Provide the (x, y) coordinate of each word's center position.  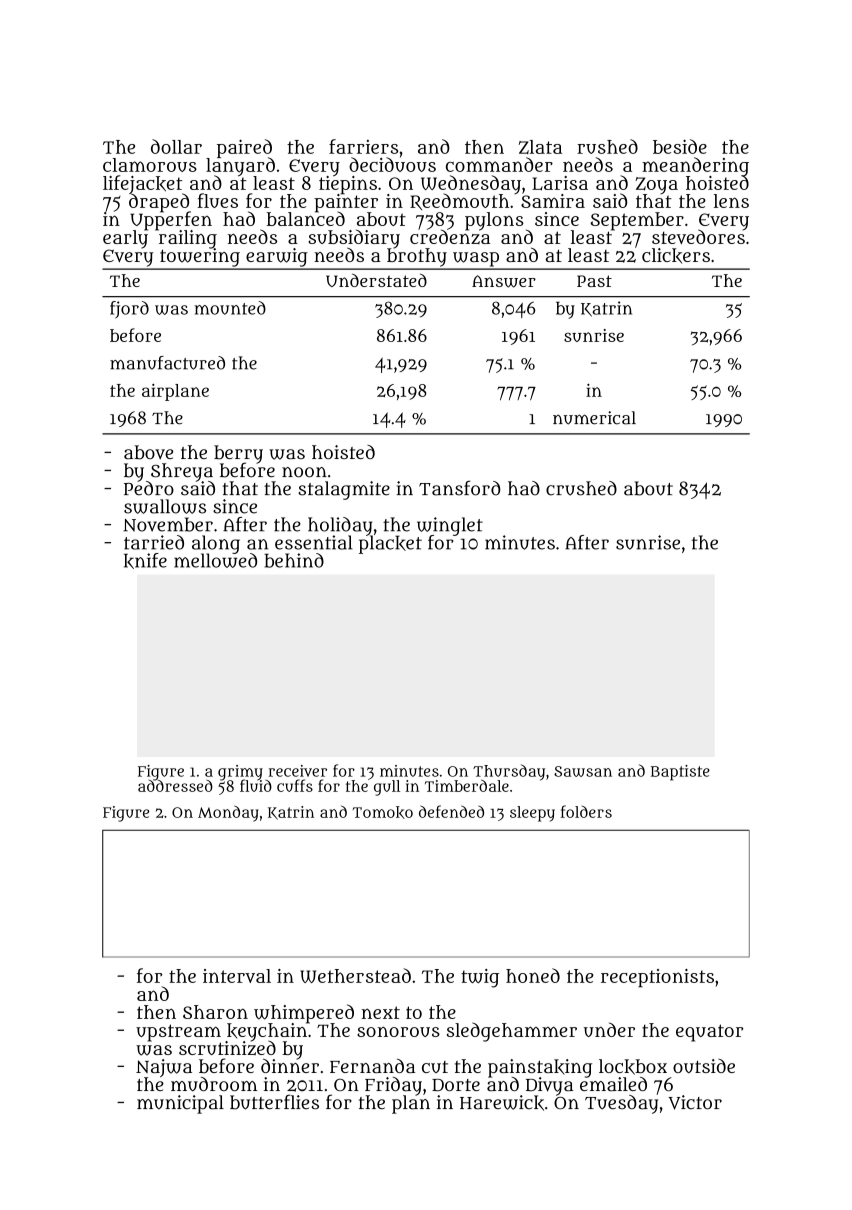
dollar (176, 146)
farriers (363, 146)
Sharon (215, 1012)
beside (680, 146)
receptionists (657, 978)
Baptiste (680, 773)
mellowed (215, 560)
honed (533, 975)
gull (387, 788)
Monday (228, 813)
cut (435, 1067)
